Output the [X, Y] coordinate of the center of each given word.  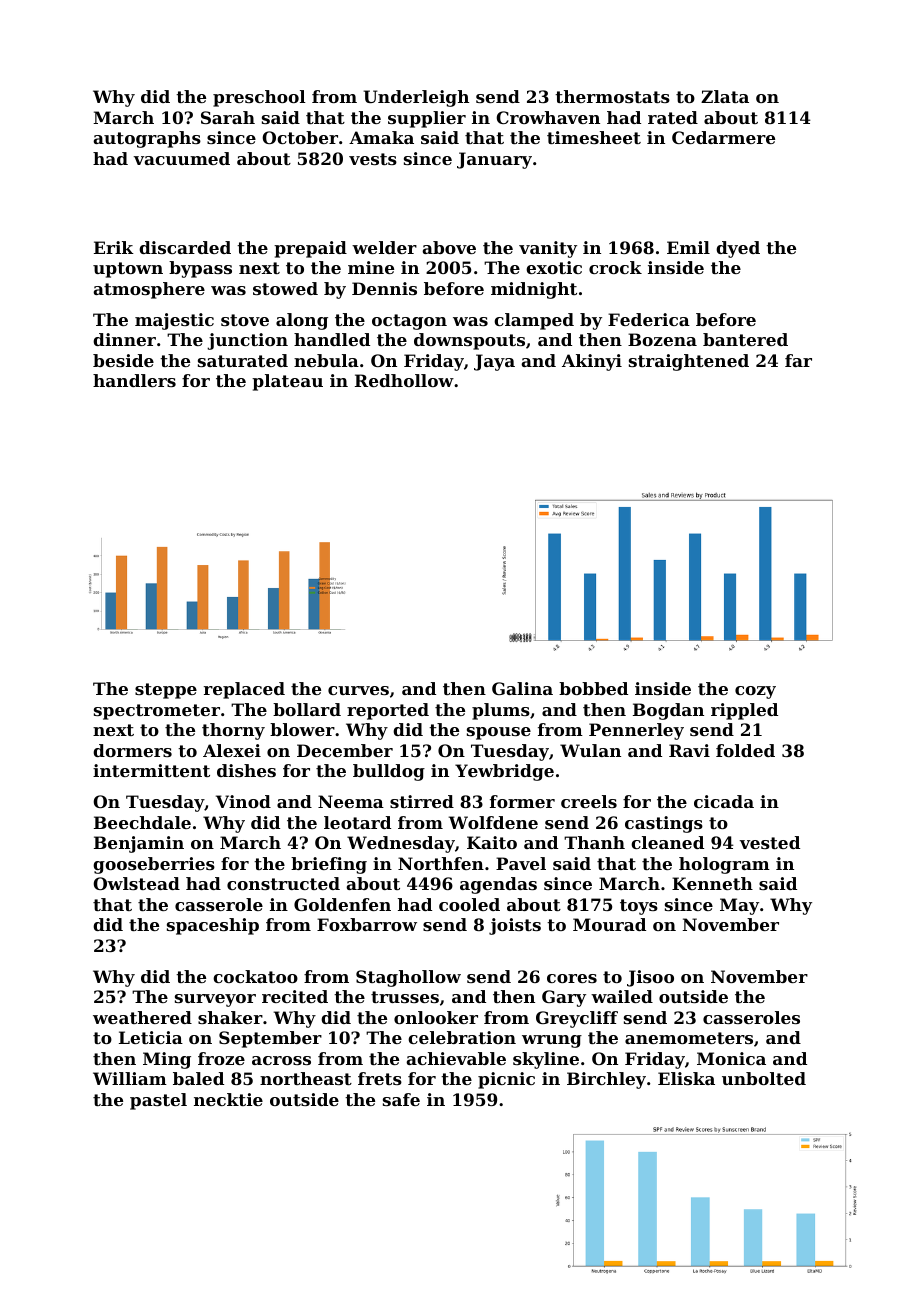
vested [769, 842]
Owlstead [136, 883]
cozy [755, 692]
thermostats [612, 96]
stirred [422, 801]
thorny [233, 731]
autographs [147, 139]
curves [358, 690]
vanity [548, 249]
